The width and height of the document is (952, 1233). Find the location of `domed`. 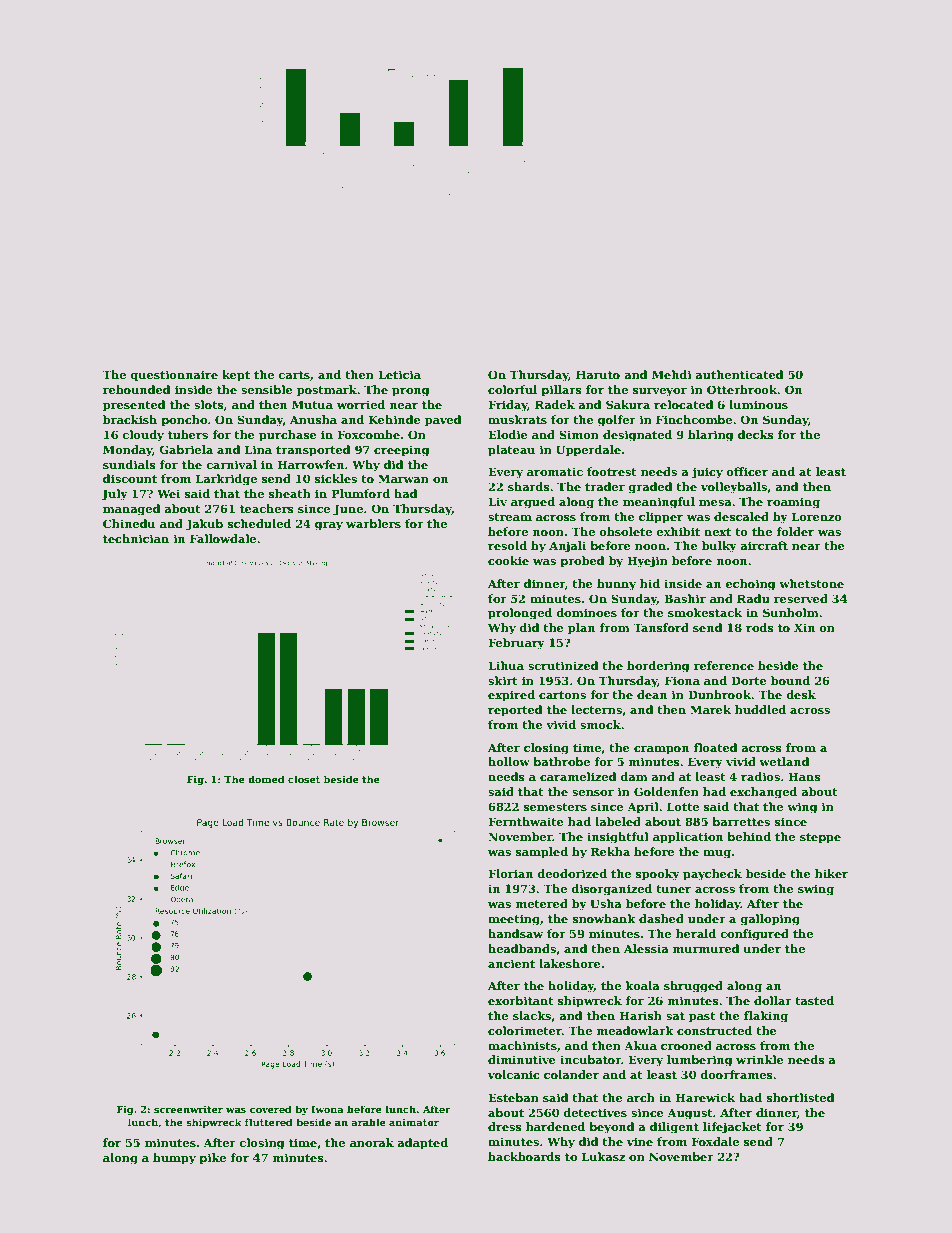

domed is located at coordinates (266, 779).
